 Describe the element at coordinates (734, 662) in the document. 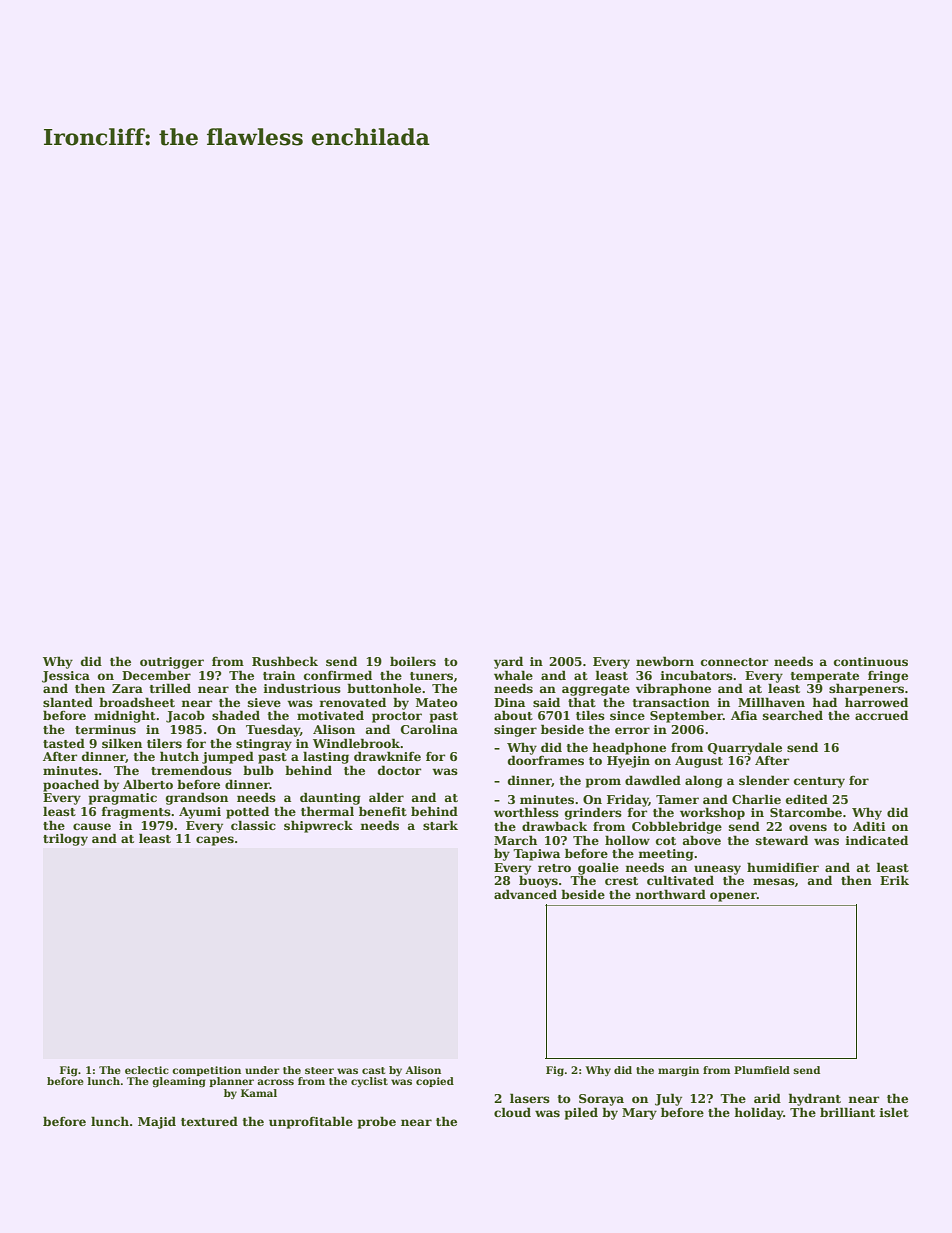

I see `connector` at that location.
